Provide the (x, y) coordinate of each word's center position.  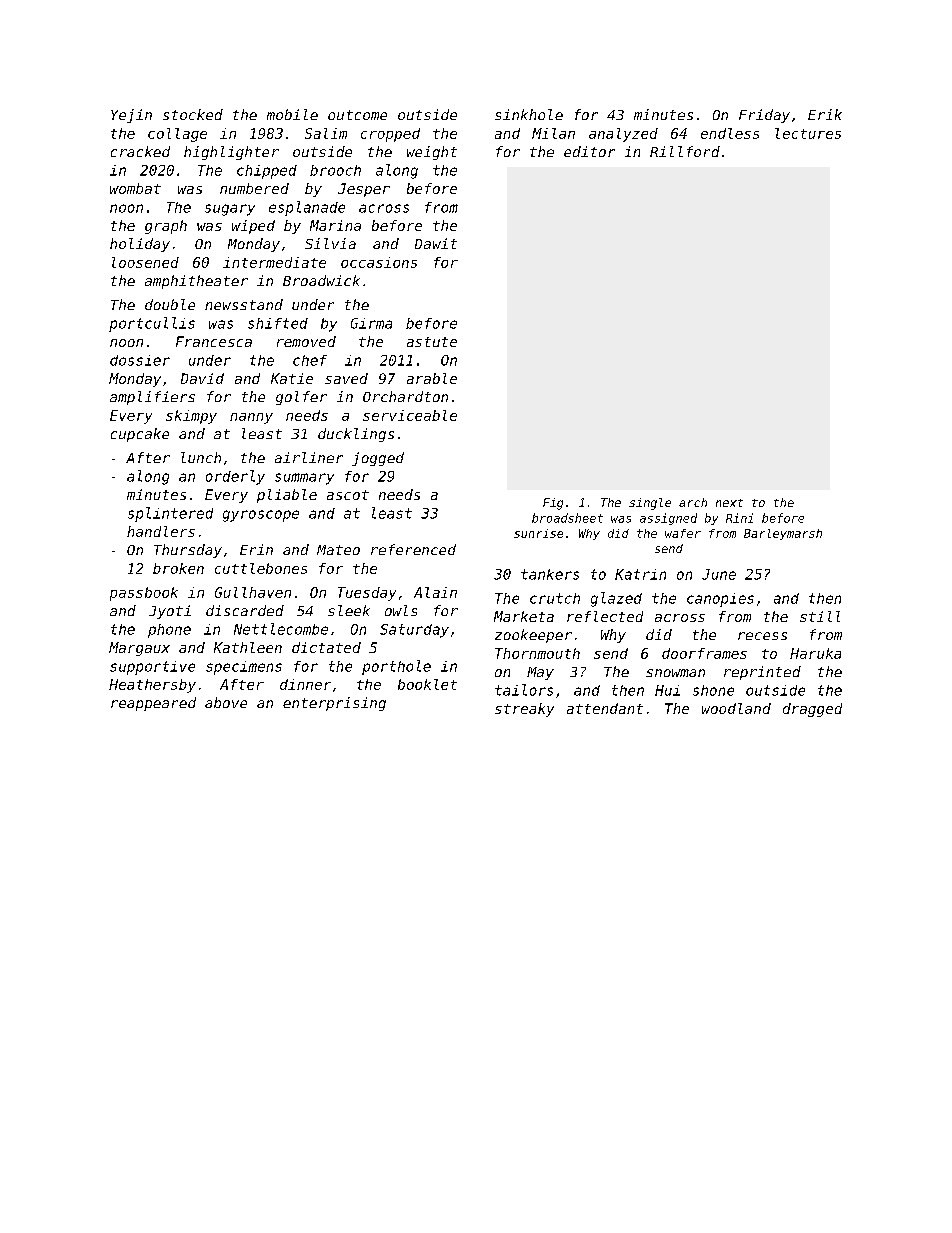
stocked (193, 114)
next (729, 503)
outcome (357, 115)
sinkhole (529, 114)
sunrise (538, 533)
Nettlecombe (281, 629)
